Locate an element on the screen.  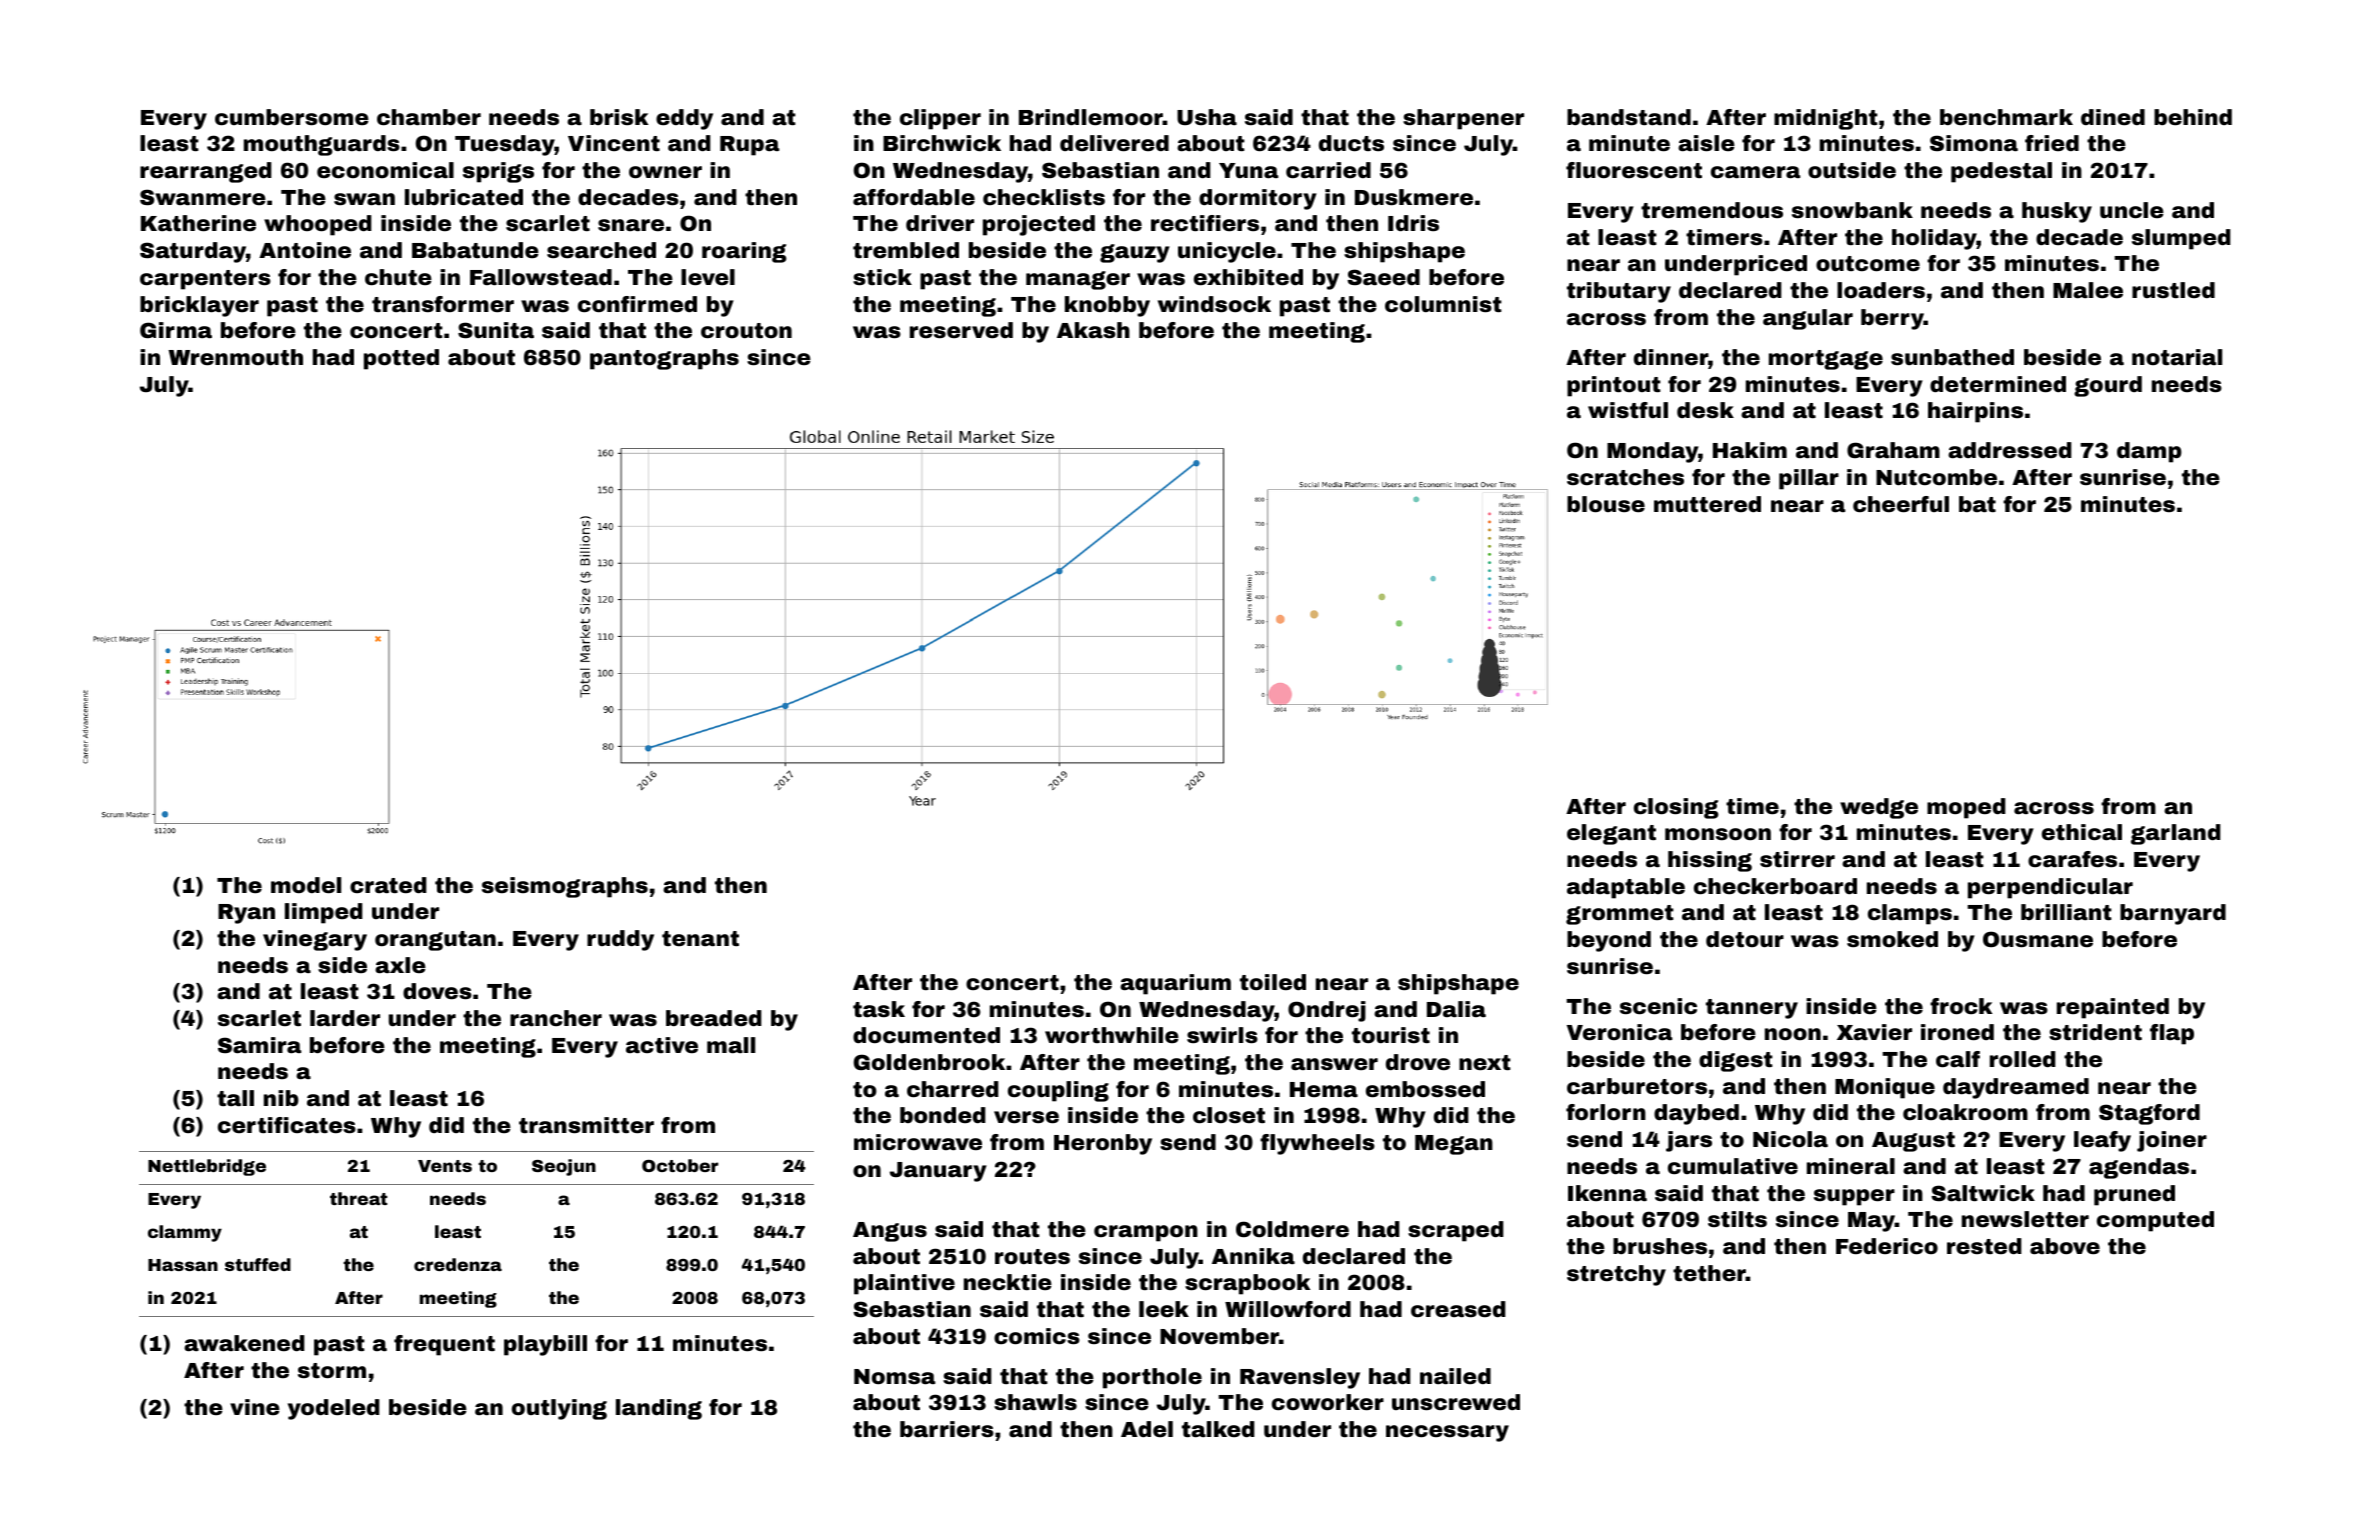
credenza is located at coordinates (458, 1264).
